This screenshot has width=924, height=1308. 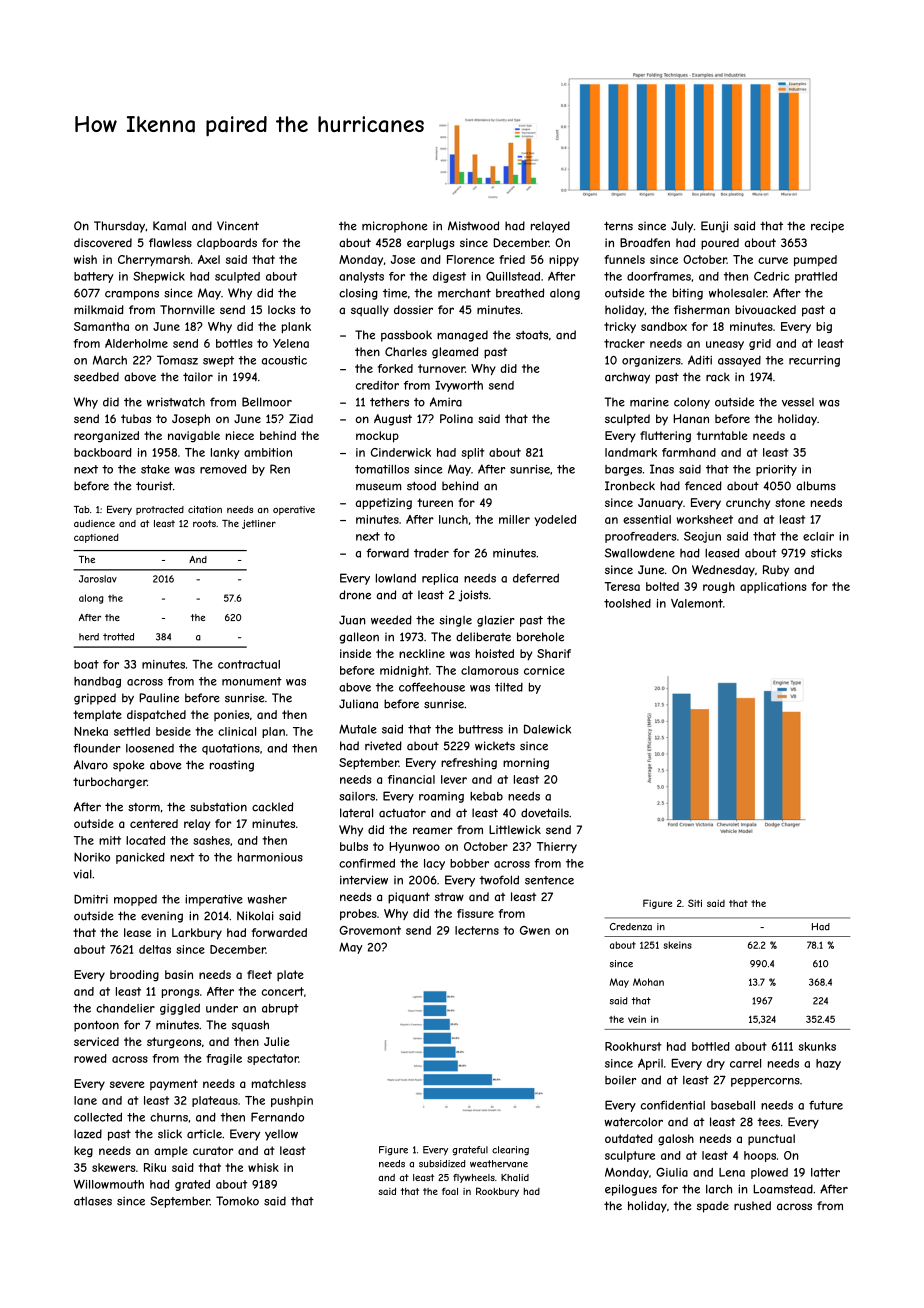 What do you see at coordinates (197, 934) in the screenshot?
I see `Larkbury` at bounding box center [197, 934].
